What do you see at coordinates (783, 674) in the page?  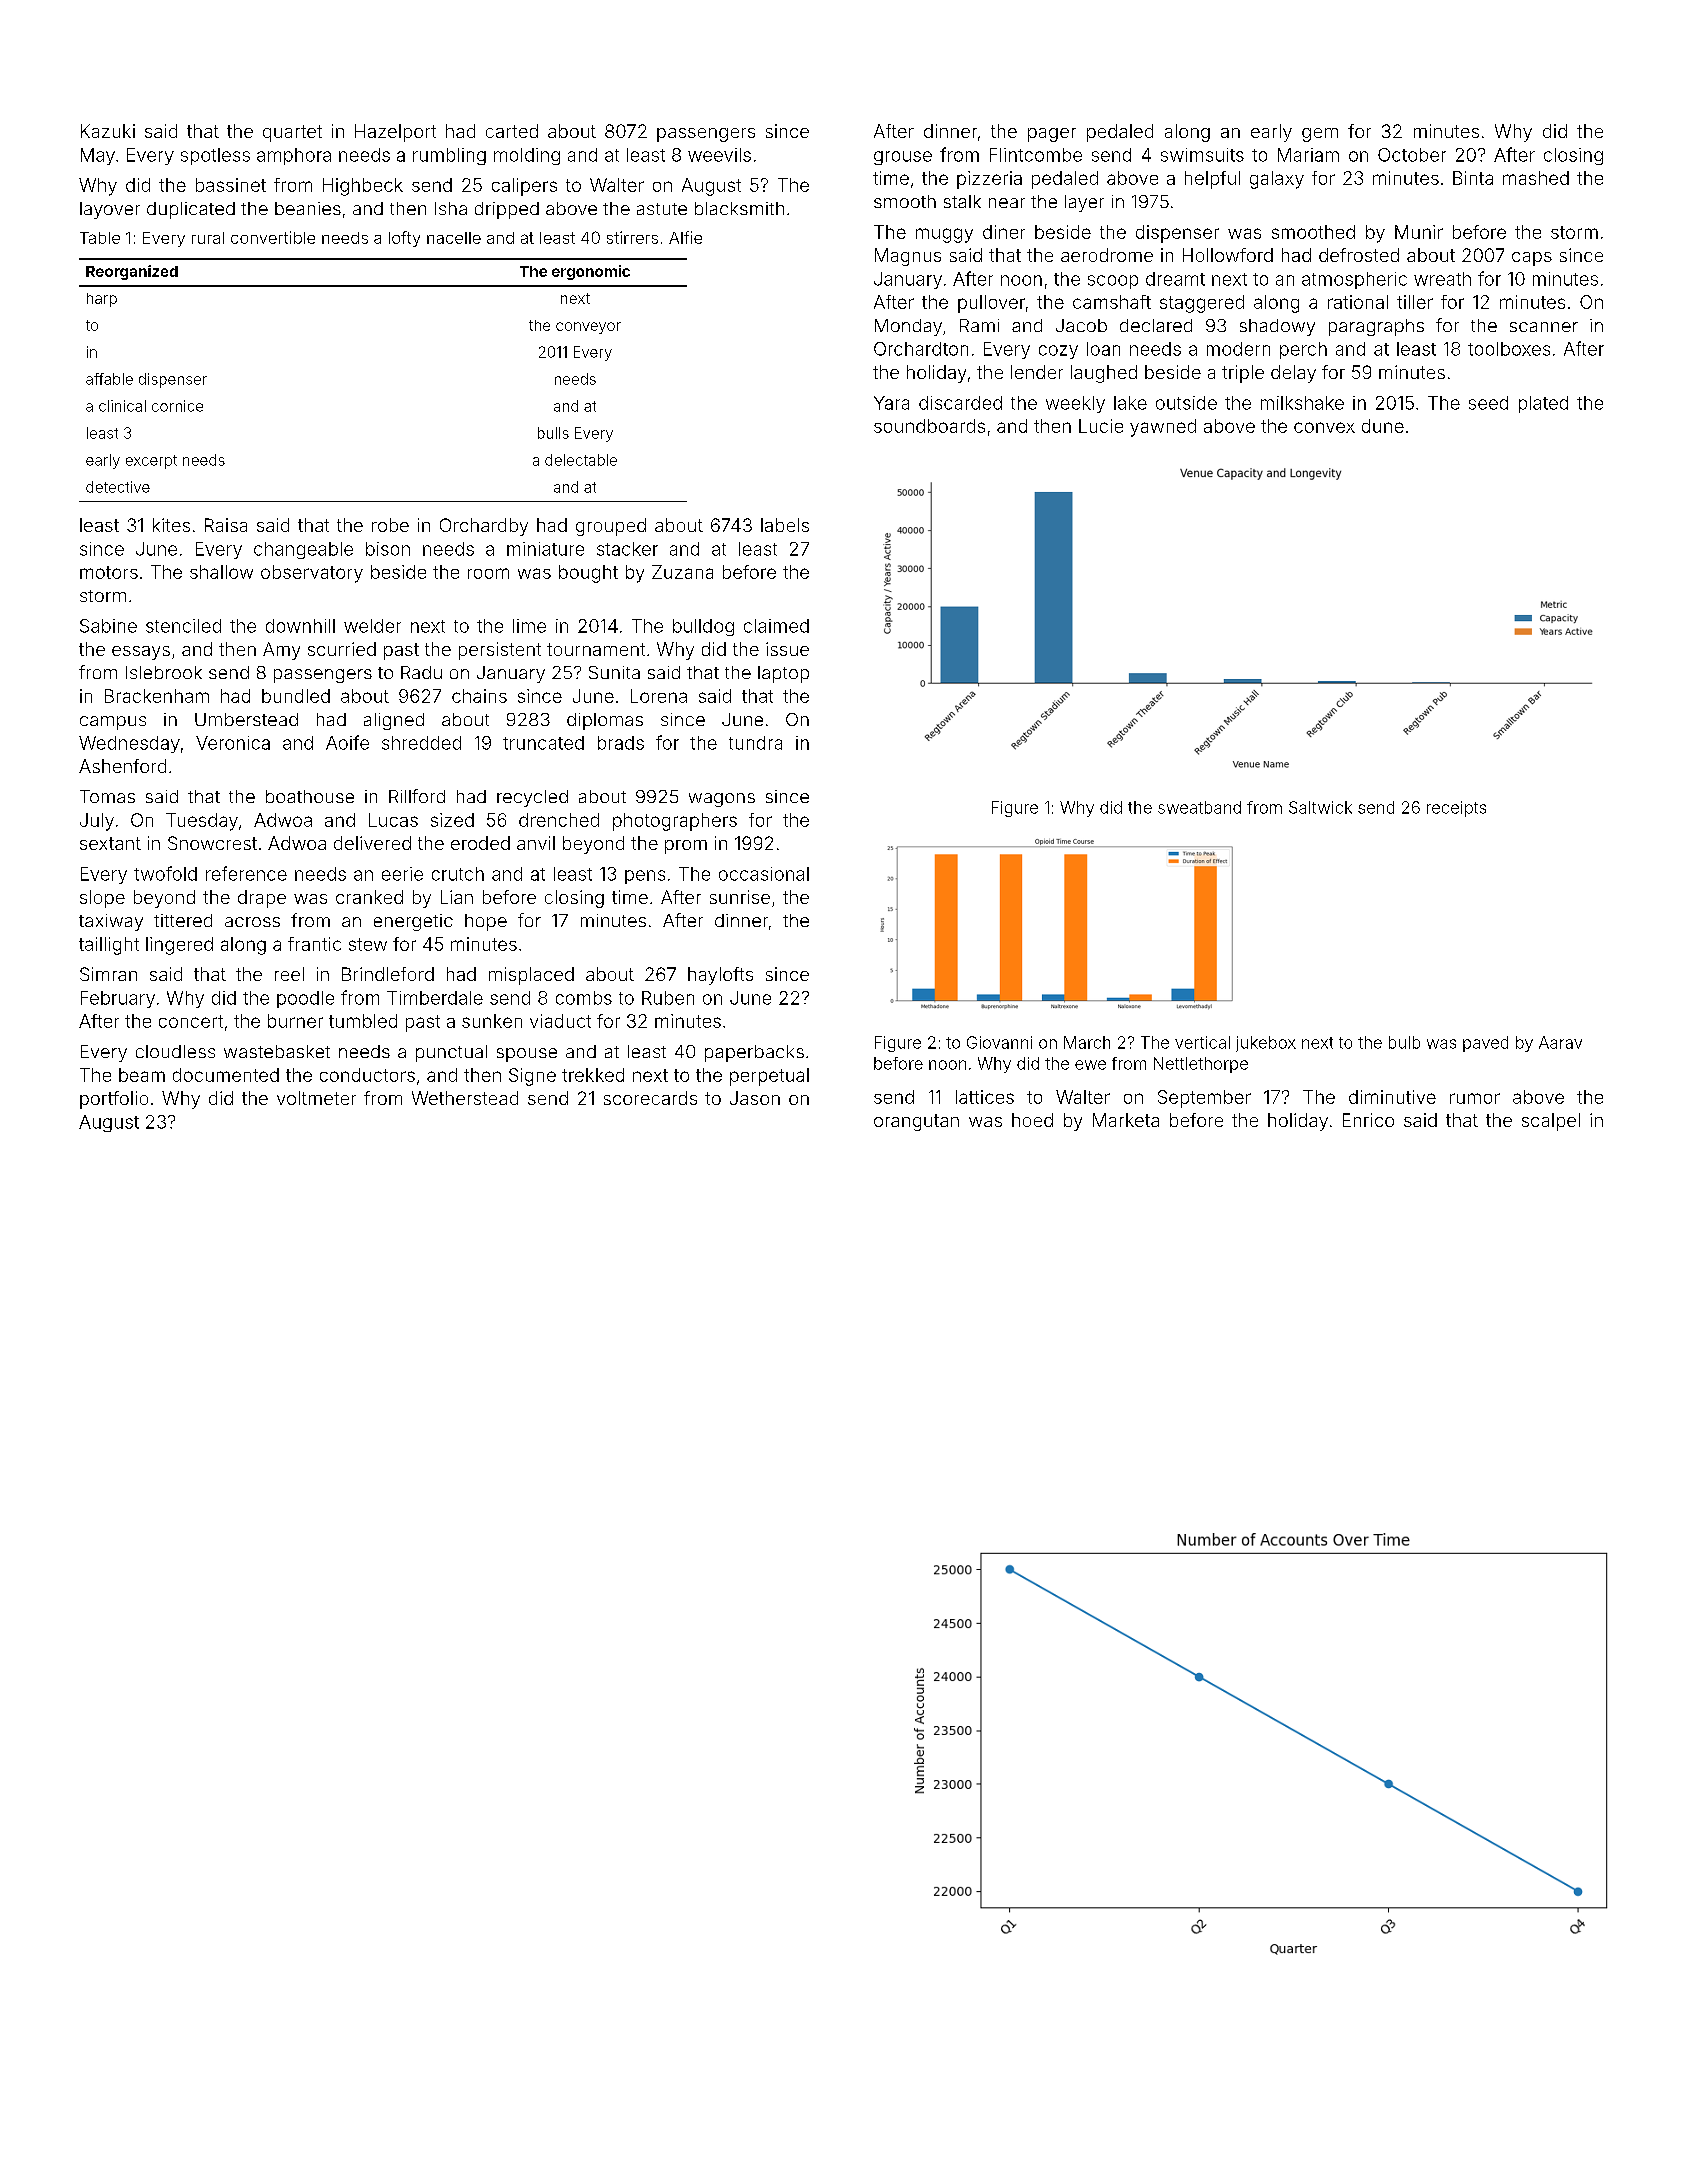 I see `laptop` at bounding box center [783, 674].
